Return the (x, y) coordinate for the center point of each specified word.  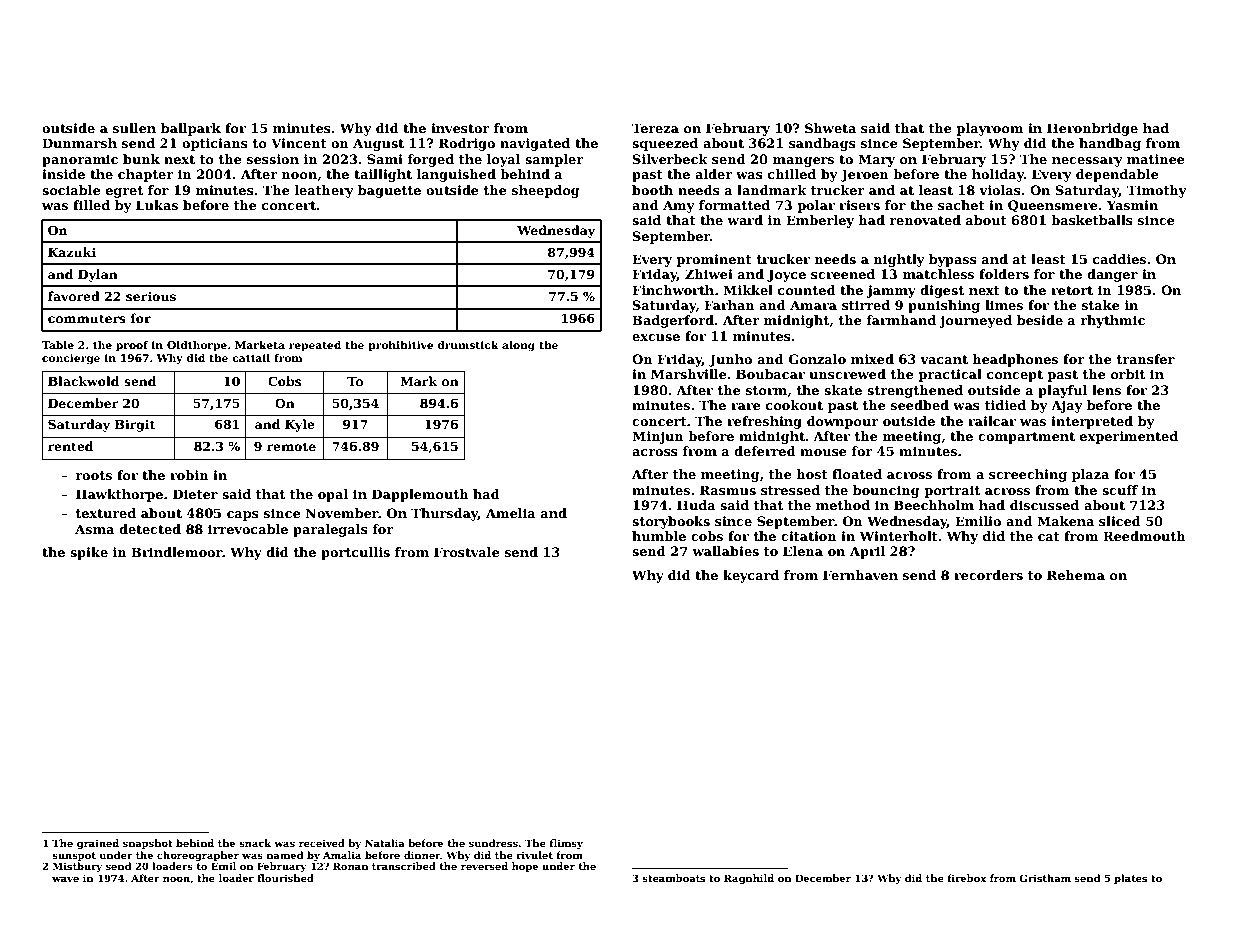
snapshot (148, 844)
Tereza (655, 128)
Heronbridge (1092, 129)
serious (151, 296)
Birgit (135, 425)
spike (89, 553)
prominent (714, 260)
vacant (944, 359)
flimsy (566, 844)
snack (255, 843)
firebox (967, 878)
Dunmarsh (79, 143)
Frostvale (467, 552)
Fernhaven (860, 575)
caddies (1119, 259)
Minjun (658, 437)
